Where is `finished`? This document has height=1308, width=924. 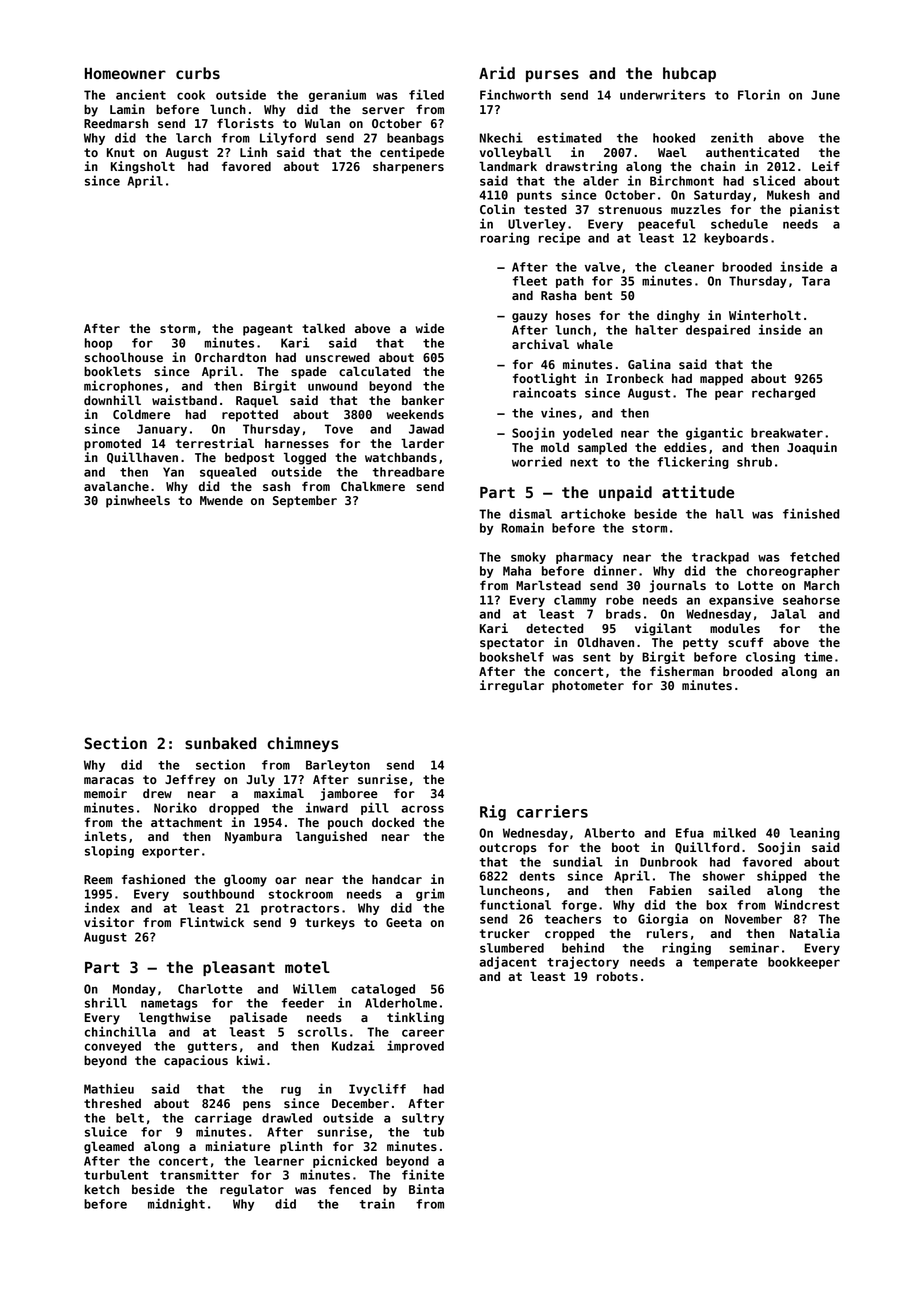 finished is located at coordinates (811, 513).
